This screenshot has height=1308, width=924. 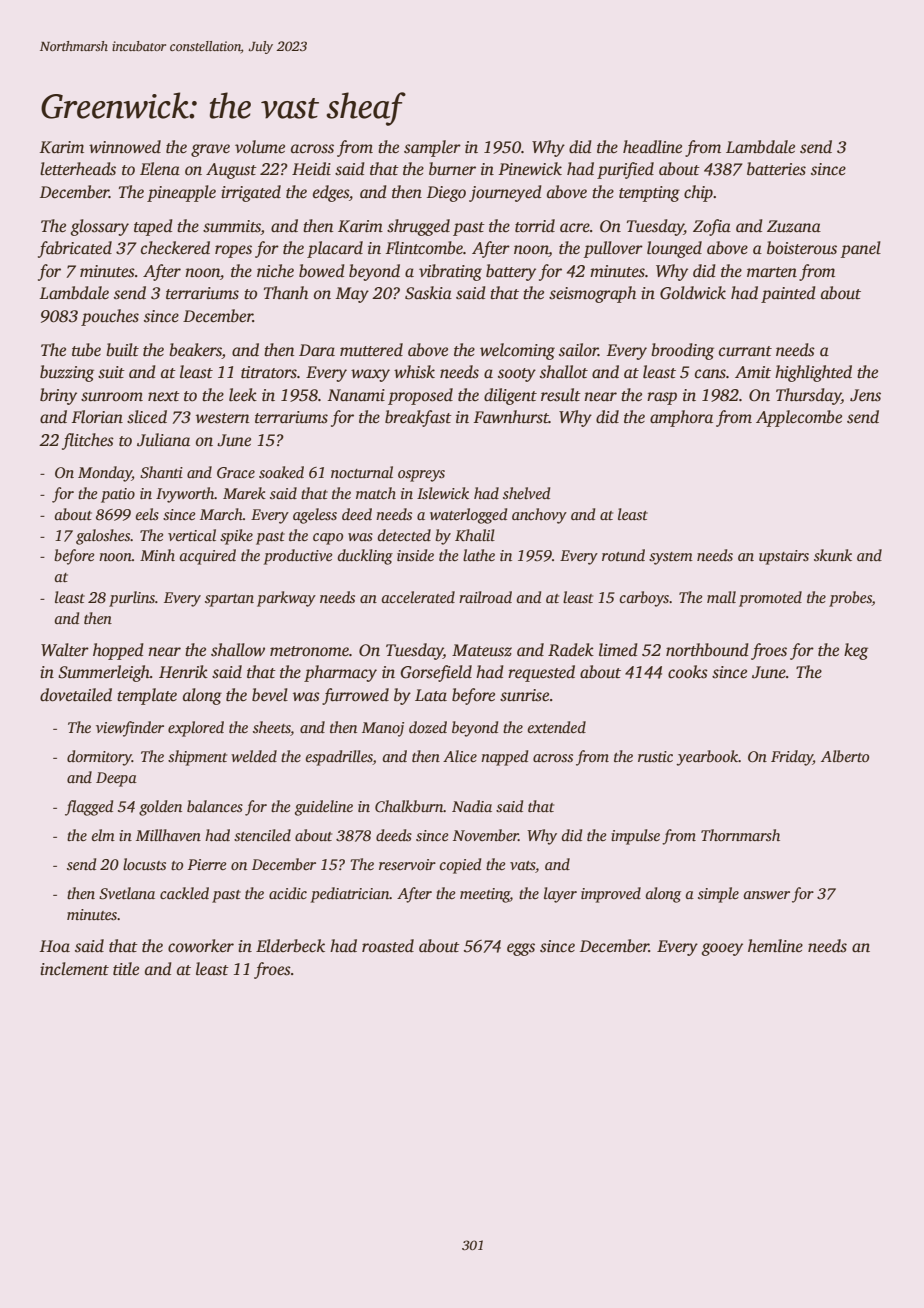 What do you see at coordinates (356, 395) in the screenshot?
I see `Nanami` at bounding box center [356, 395].
